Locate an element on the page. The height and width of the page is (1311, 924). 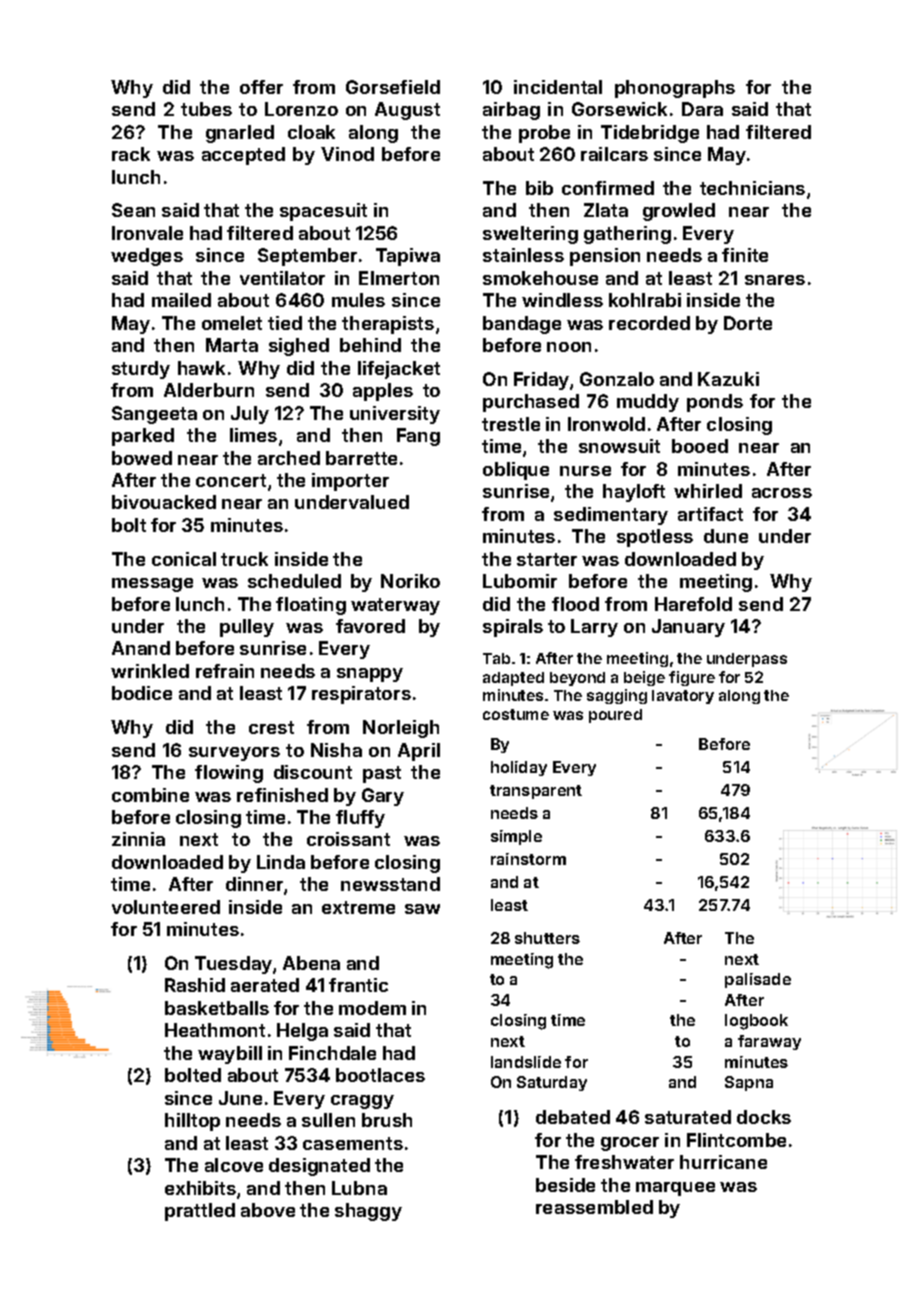
Gorsewick is located at coordinates (619, 109).
